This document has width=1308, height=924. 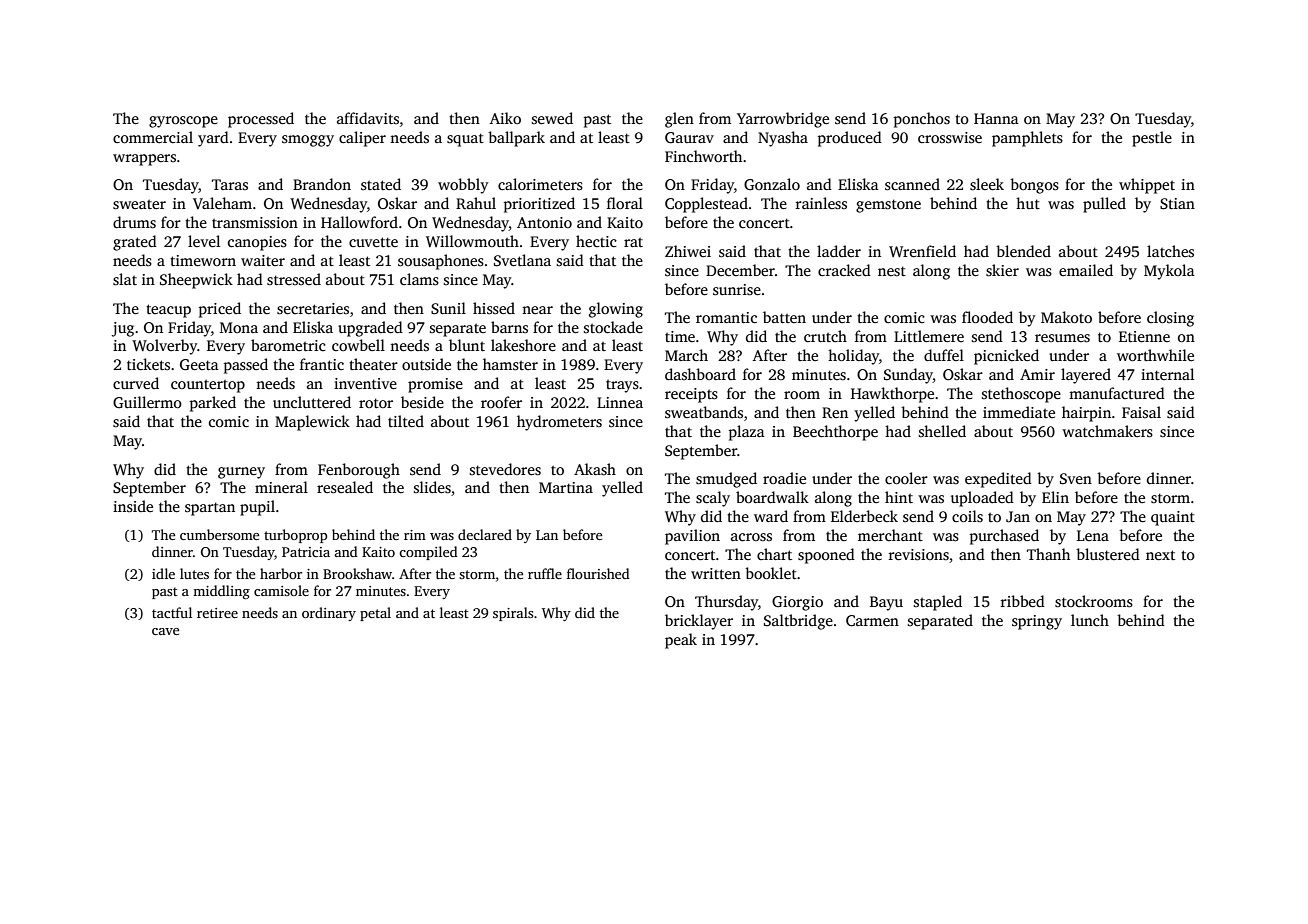 I want to click on skier, so click(x=1002, y=270).
